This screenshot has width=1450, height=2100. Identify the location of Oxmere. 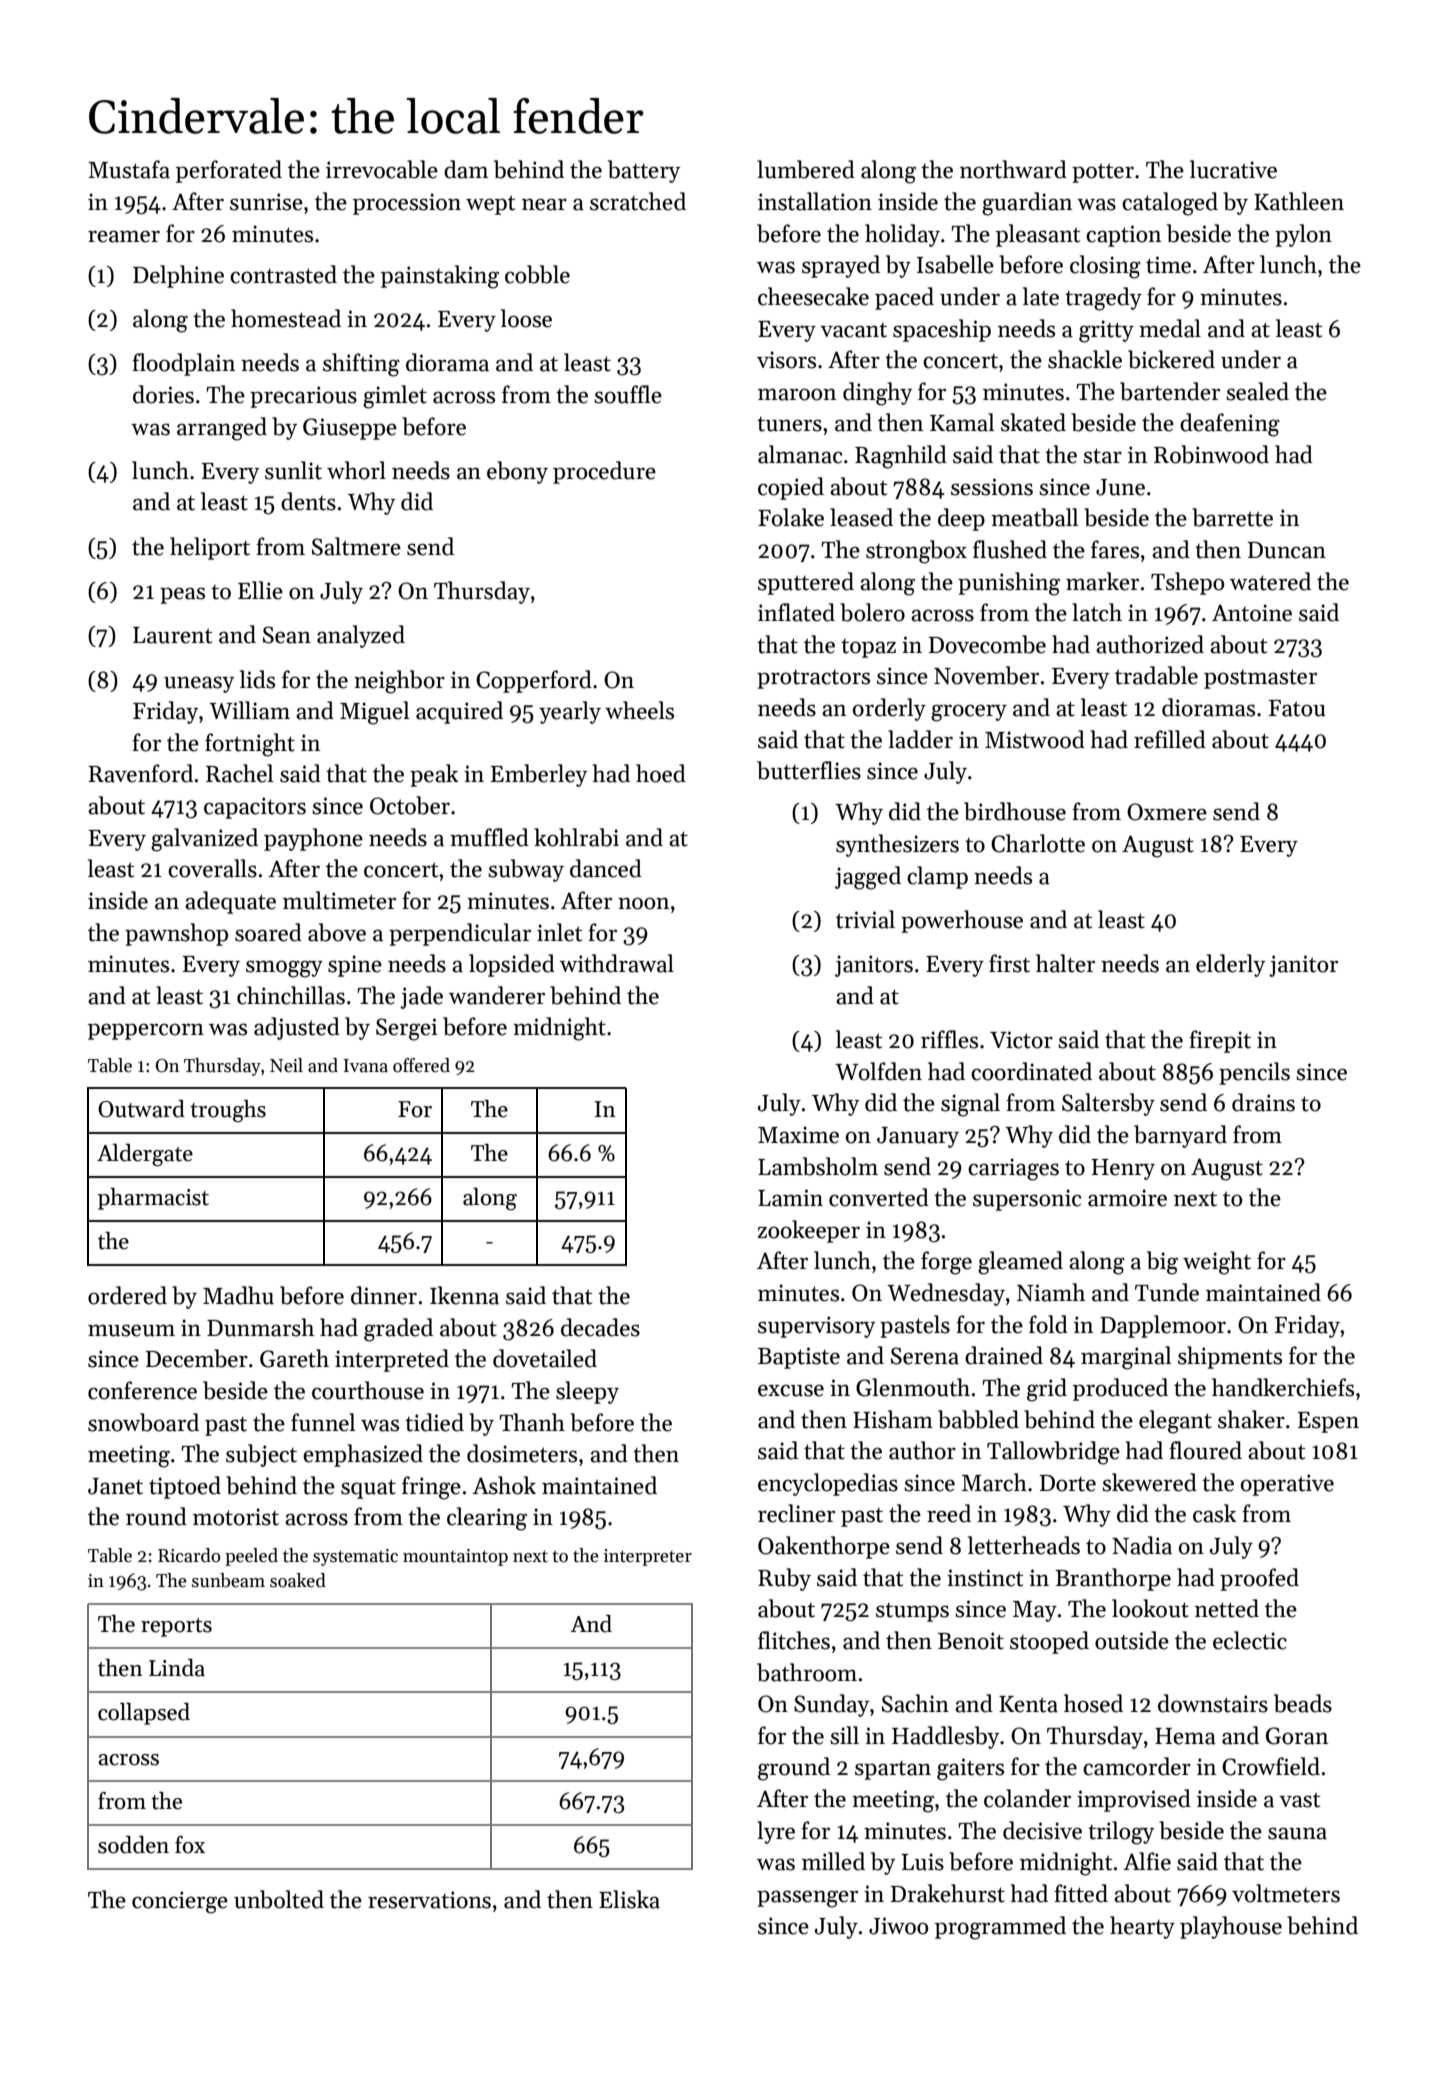
(1167, 812).
